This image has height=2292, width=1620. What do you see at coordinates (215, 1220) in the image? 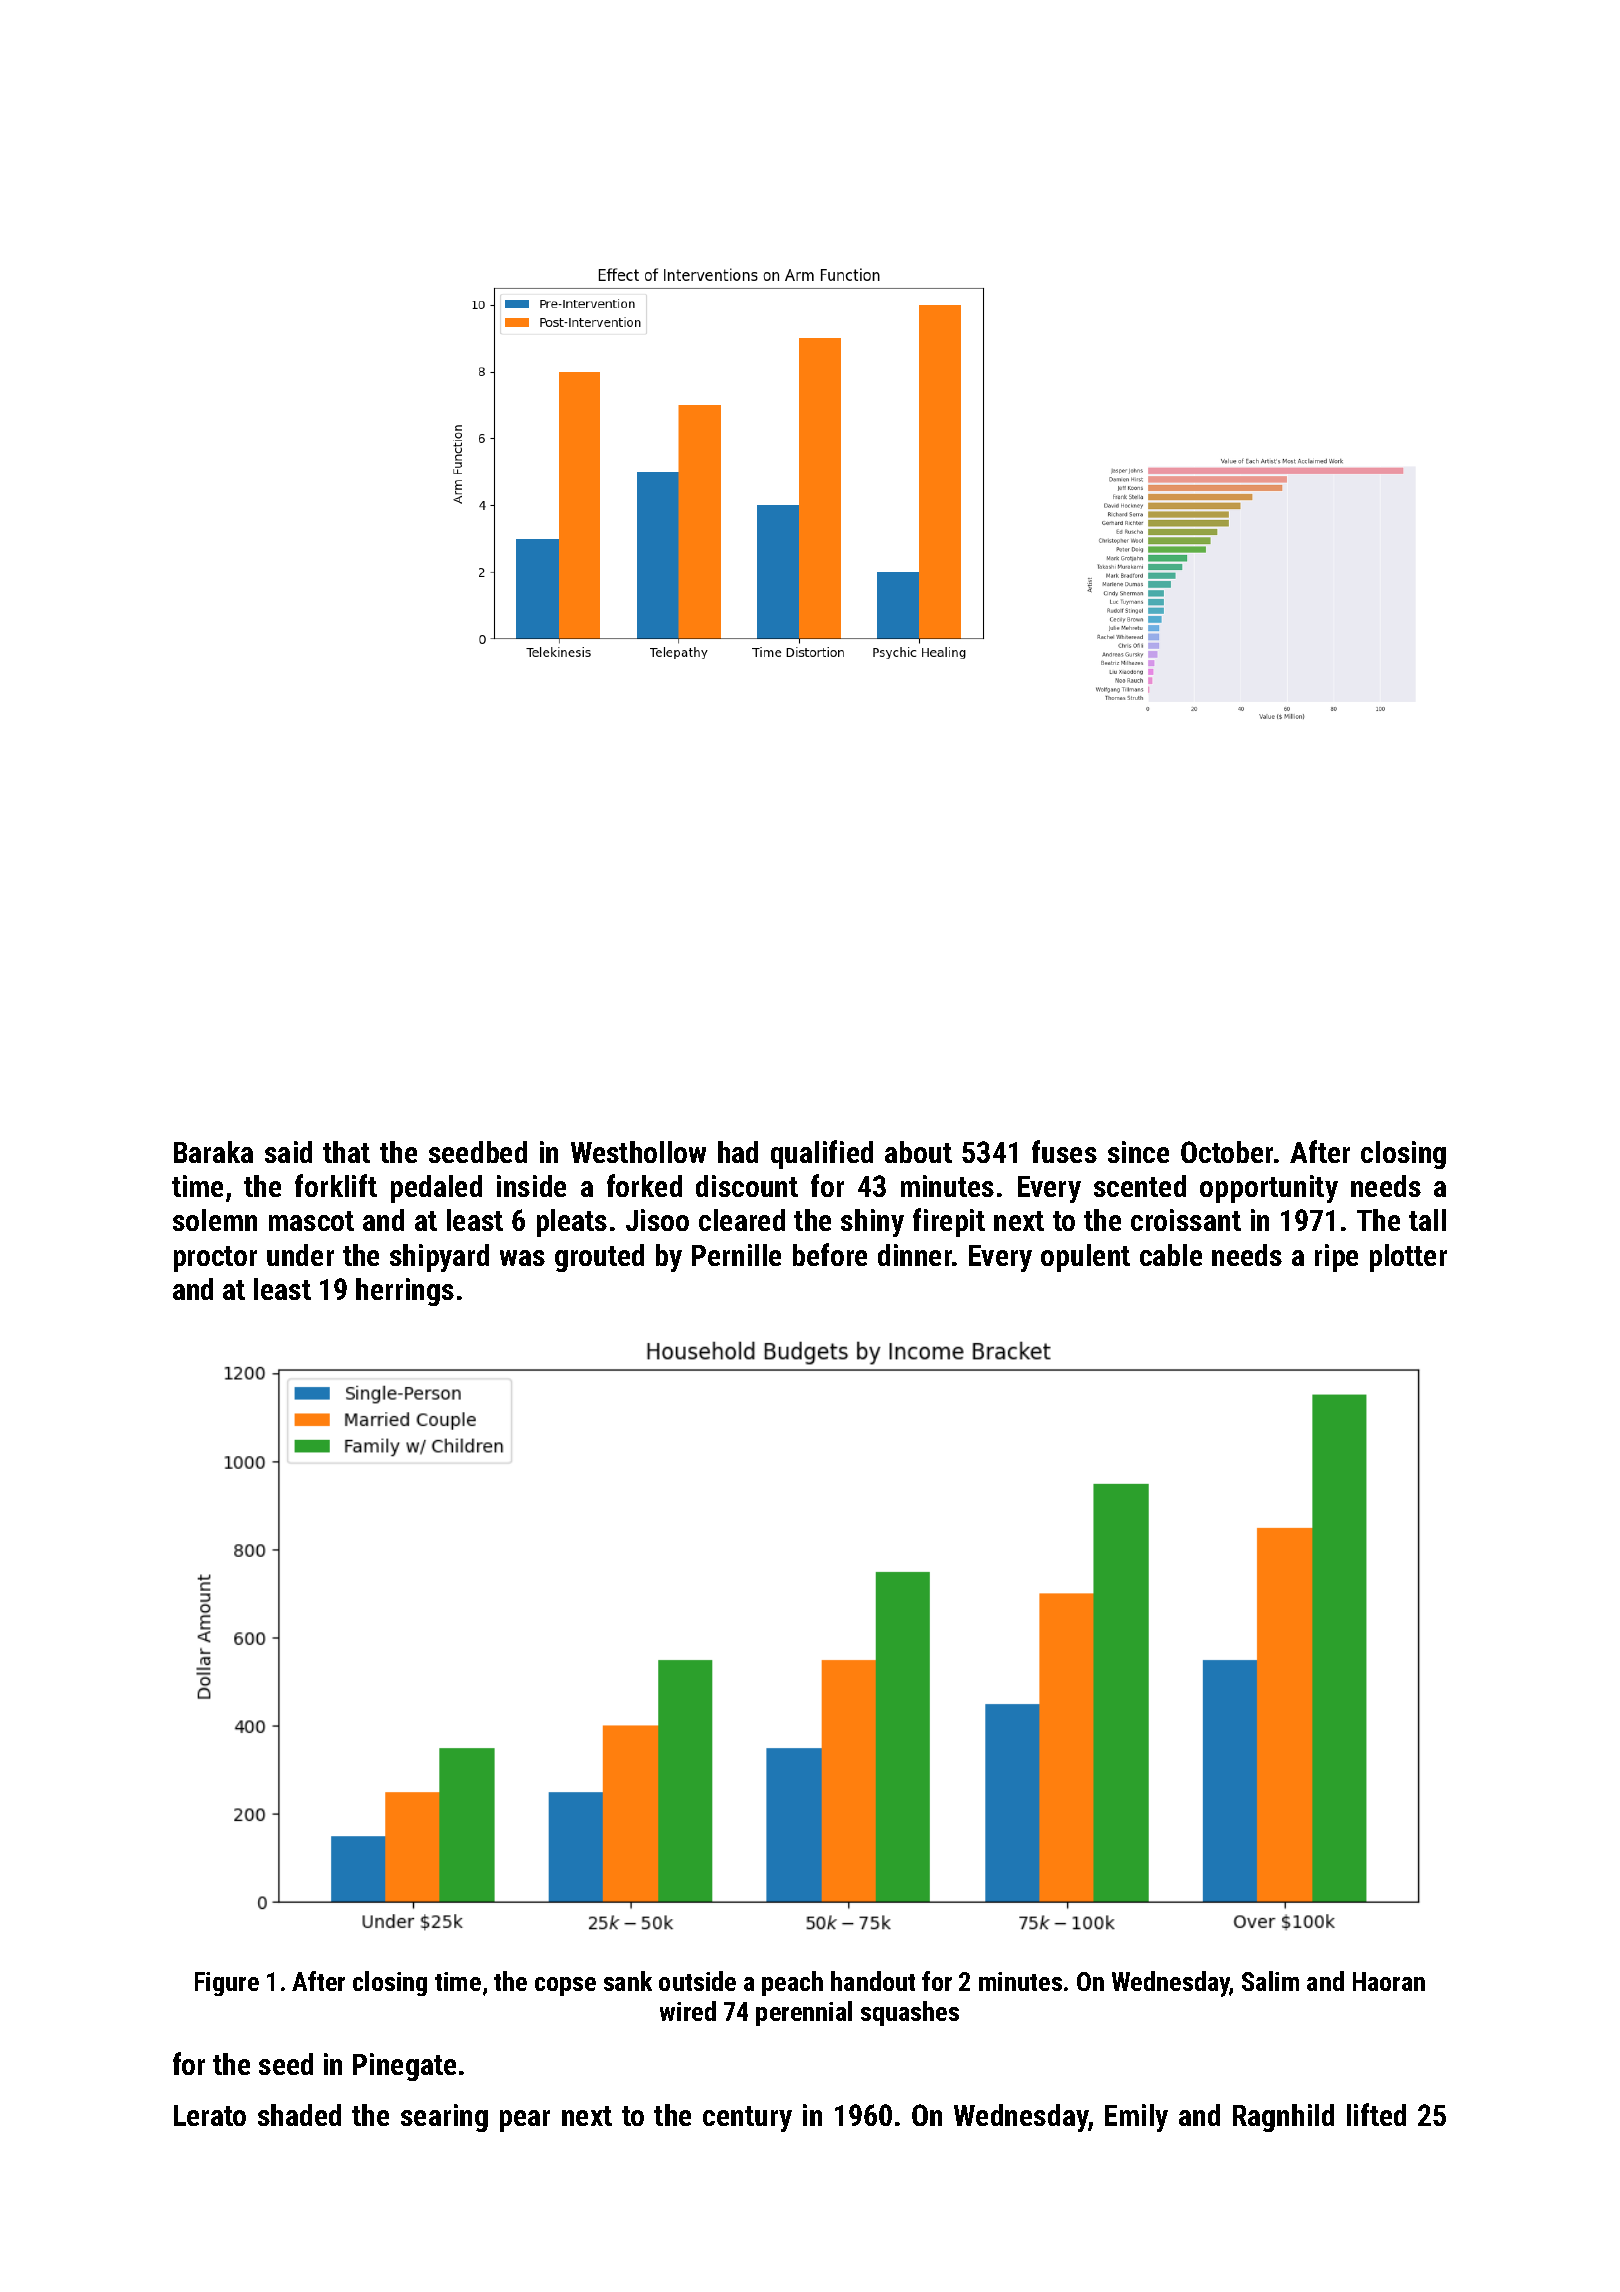
I see `solemn` at bounding box center [215, 1220].
